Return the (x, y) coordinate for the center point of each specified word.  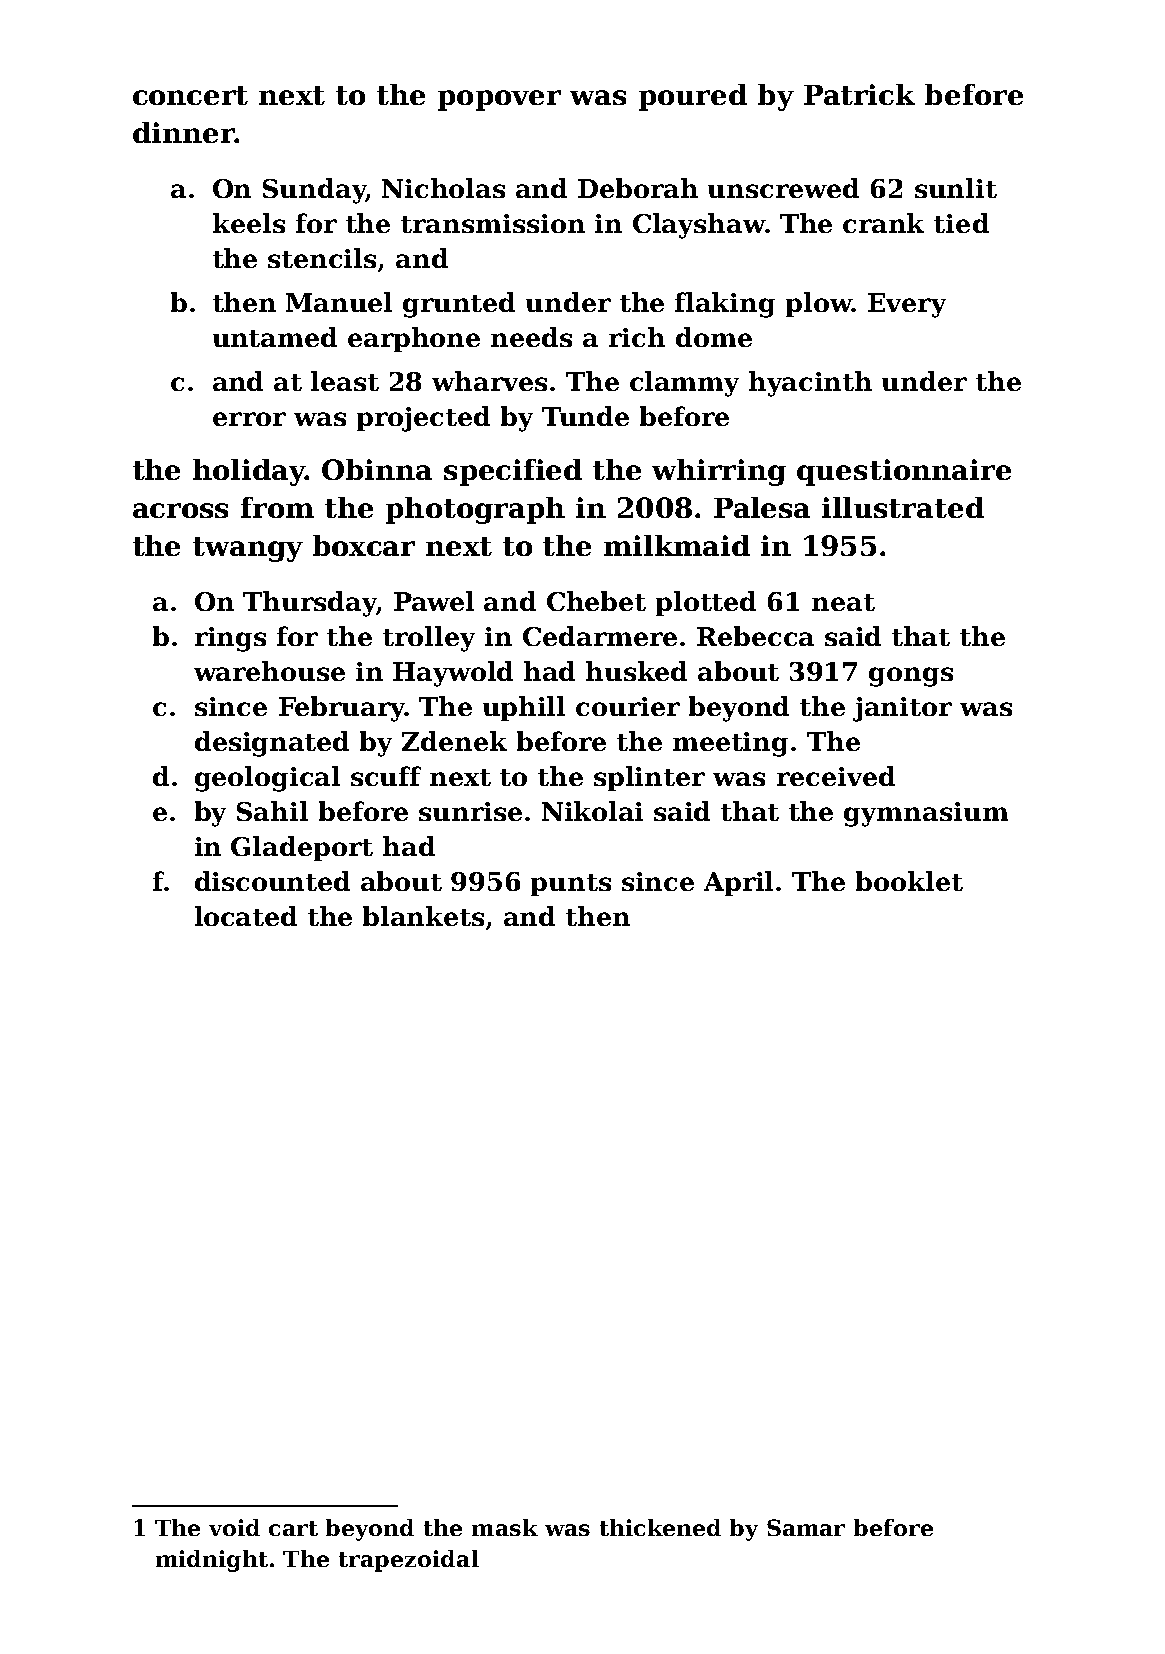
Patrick (859, 94)
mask (505, 1527)
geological (267, 779)
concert (190, 95)
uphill (524, 708)
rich (637, 337)
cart (293, 1528)
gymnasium (926, 814)
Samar (806, 1527)
